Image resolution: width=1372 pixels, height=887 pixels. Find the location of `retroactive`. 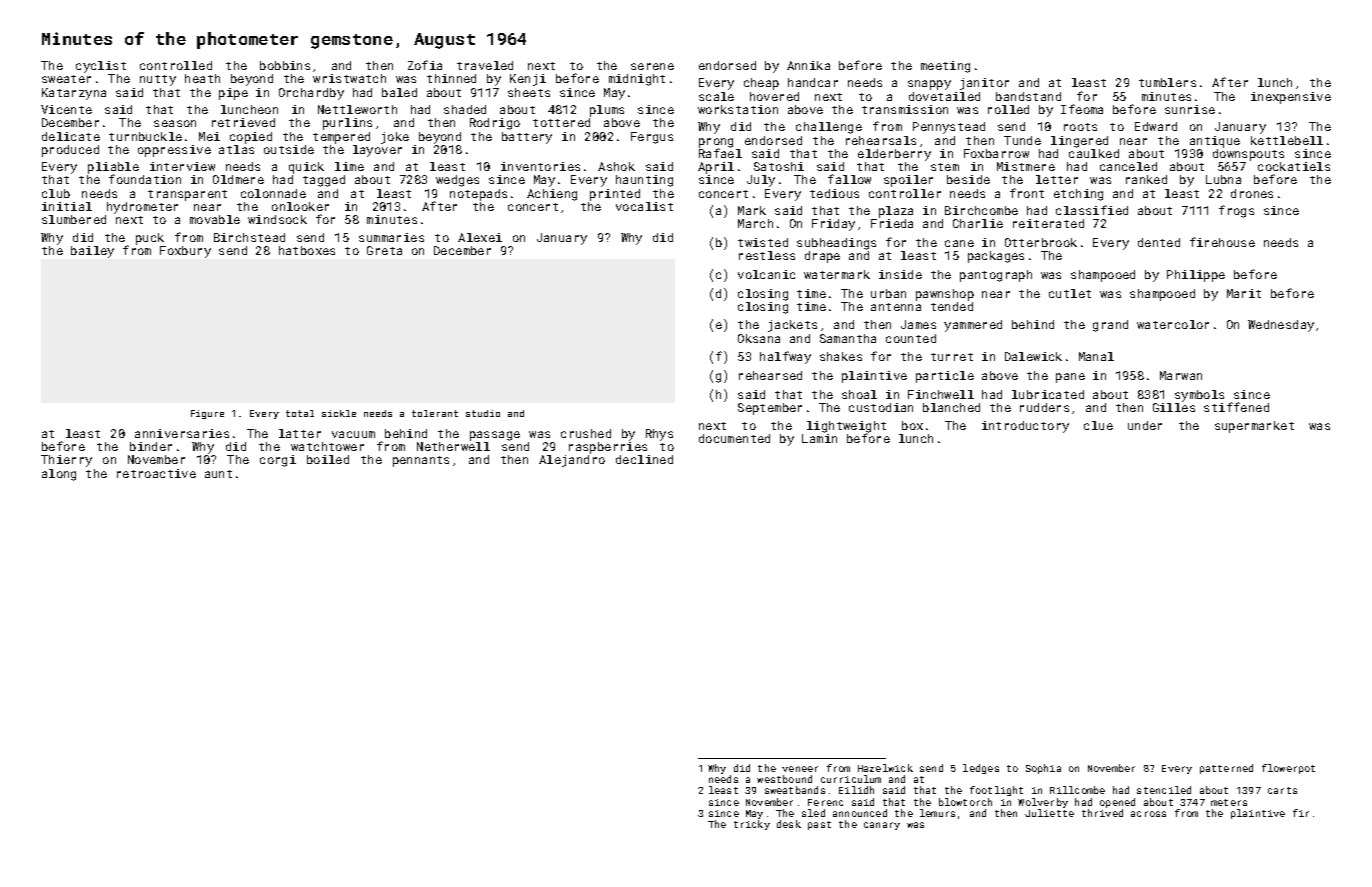

retroactive is located at coordinates (156, 473).
